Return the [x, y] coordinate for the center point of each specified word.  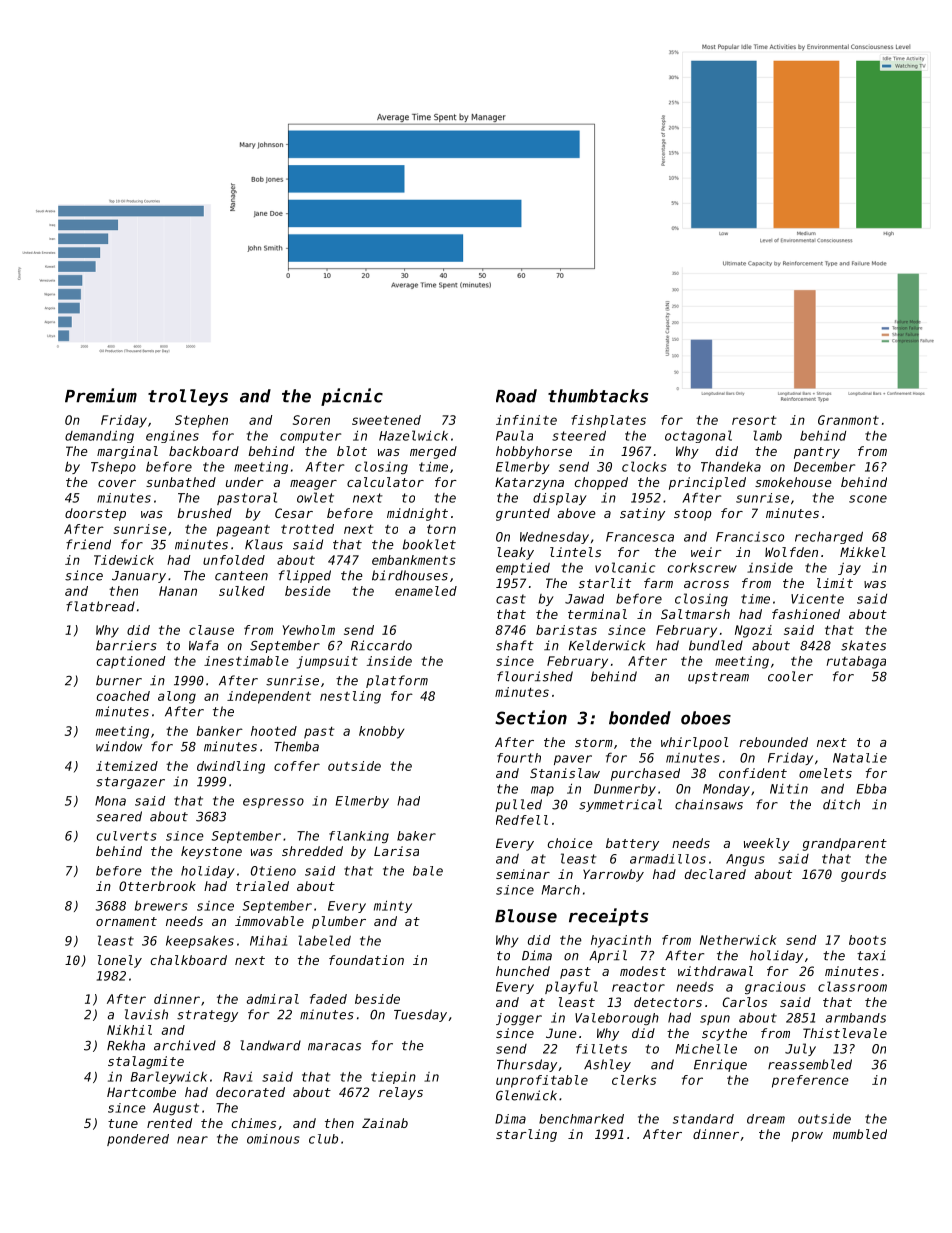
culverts [127, 836]
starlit [605, 583]
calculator [385, 482]
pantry [817, 453]
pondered [138, 1140]
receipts [608, 917]
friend [88, 544]
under [245, 482]
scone [868, 499]
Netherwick [738, 940]
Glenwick [526, 1095]
